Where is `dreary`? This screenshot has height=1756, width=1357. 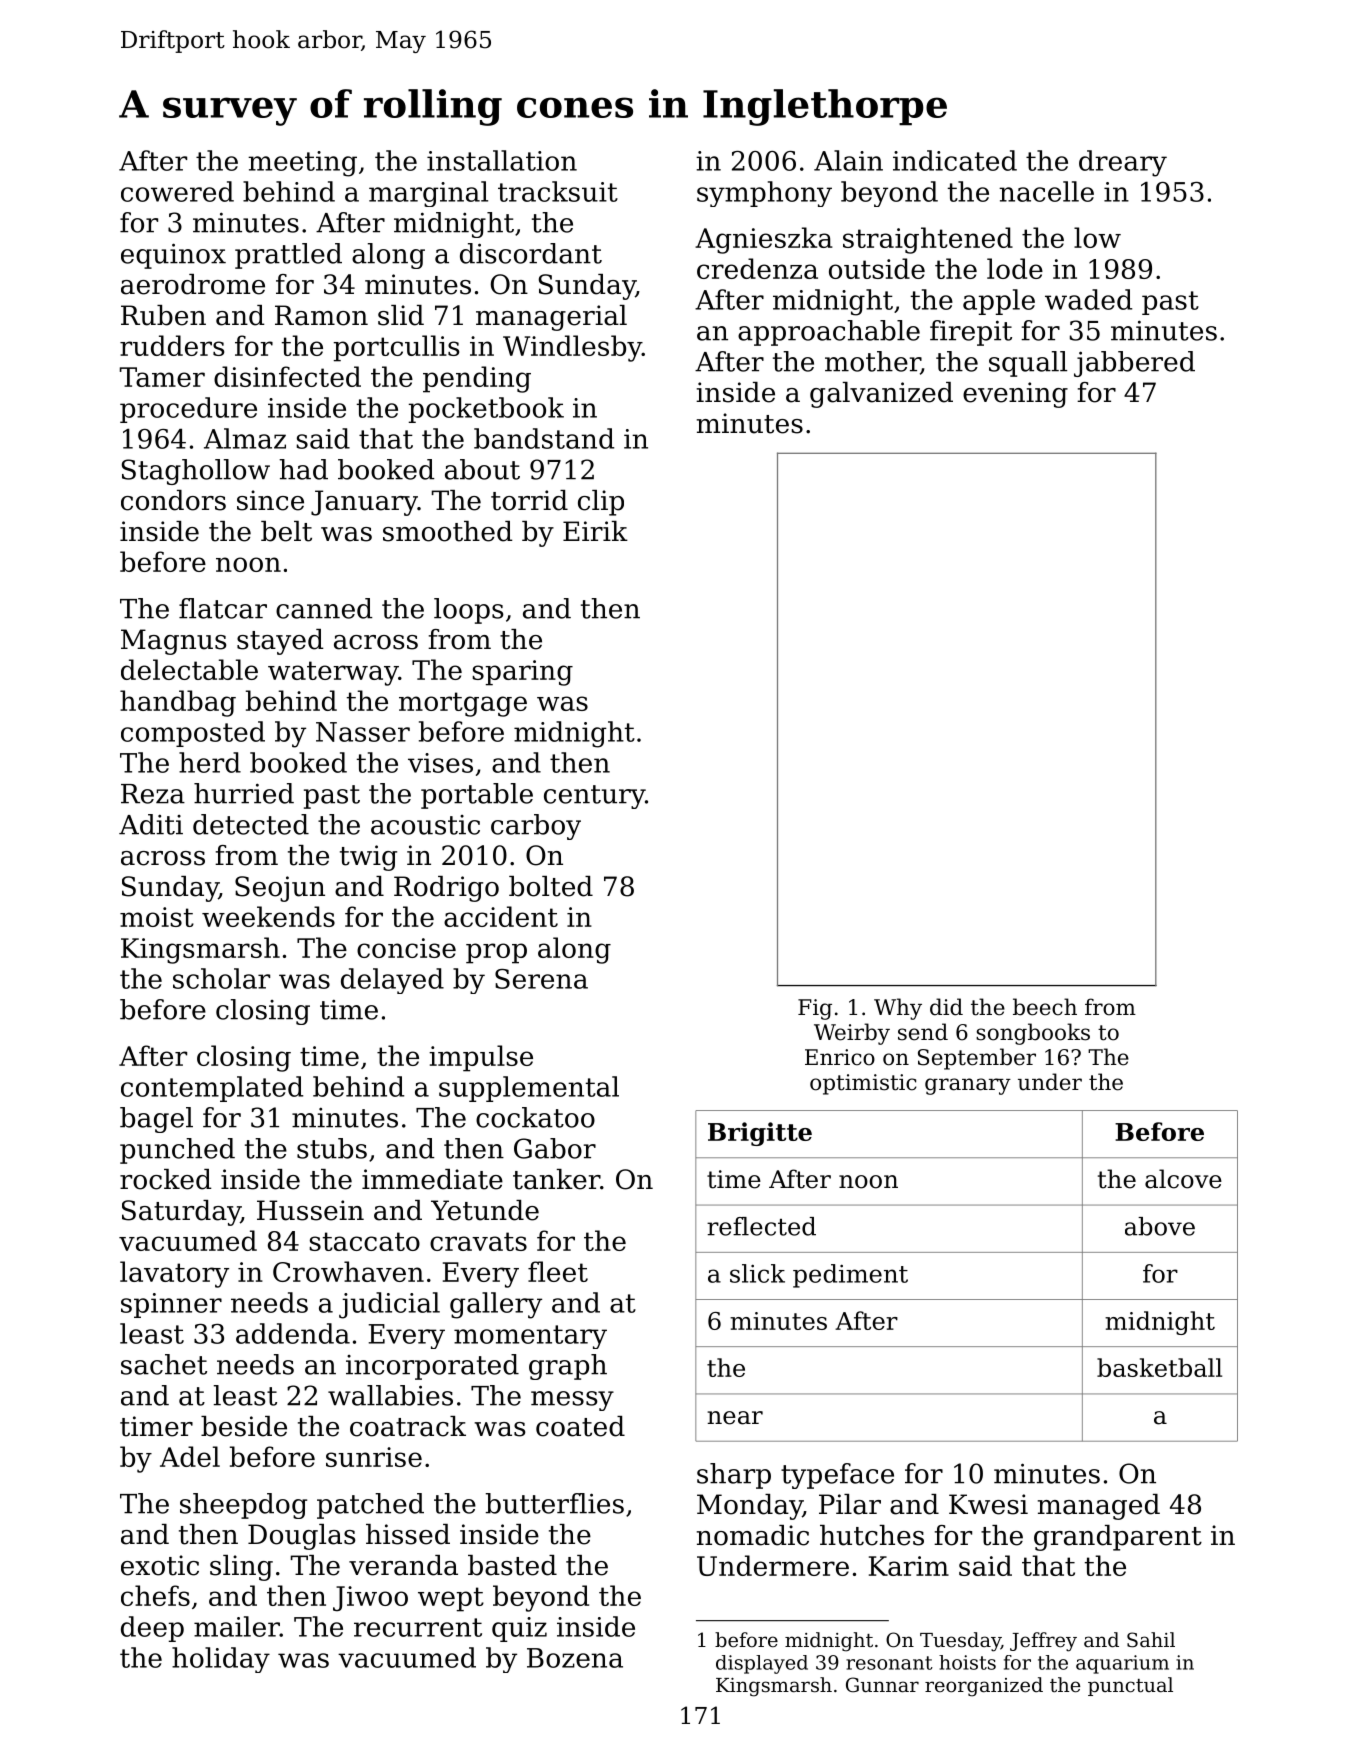 dreary is located at coordinates (1123, 163).
